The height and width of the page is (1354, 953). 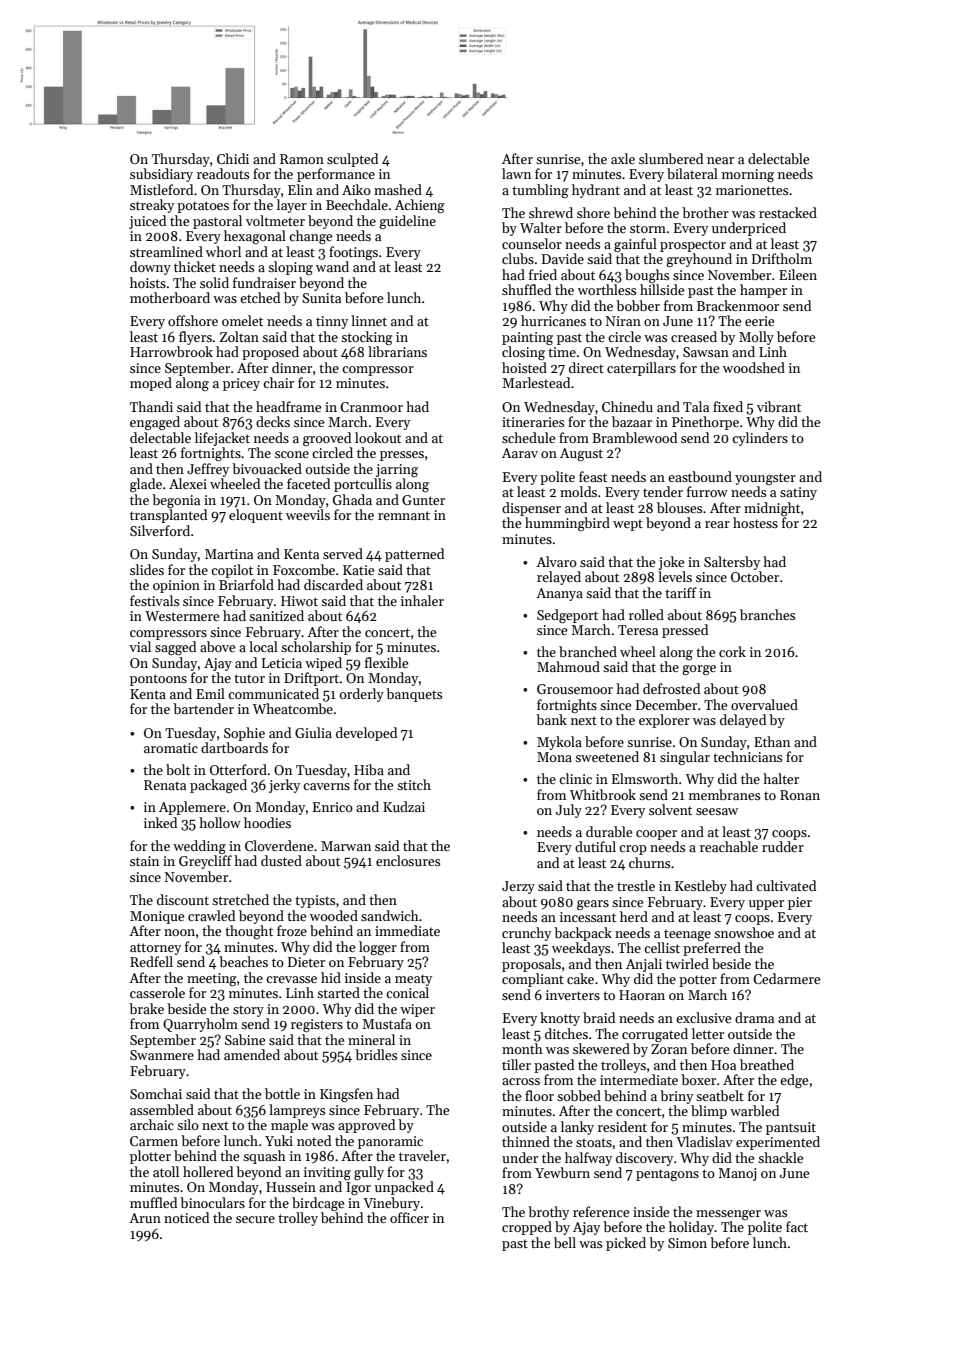 What do you see at coordinates (516, 173) in the page?
I see `lawn` at bounding box center [516, 173].
